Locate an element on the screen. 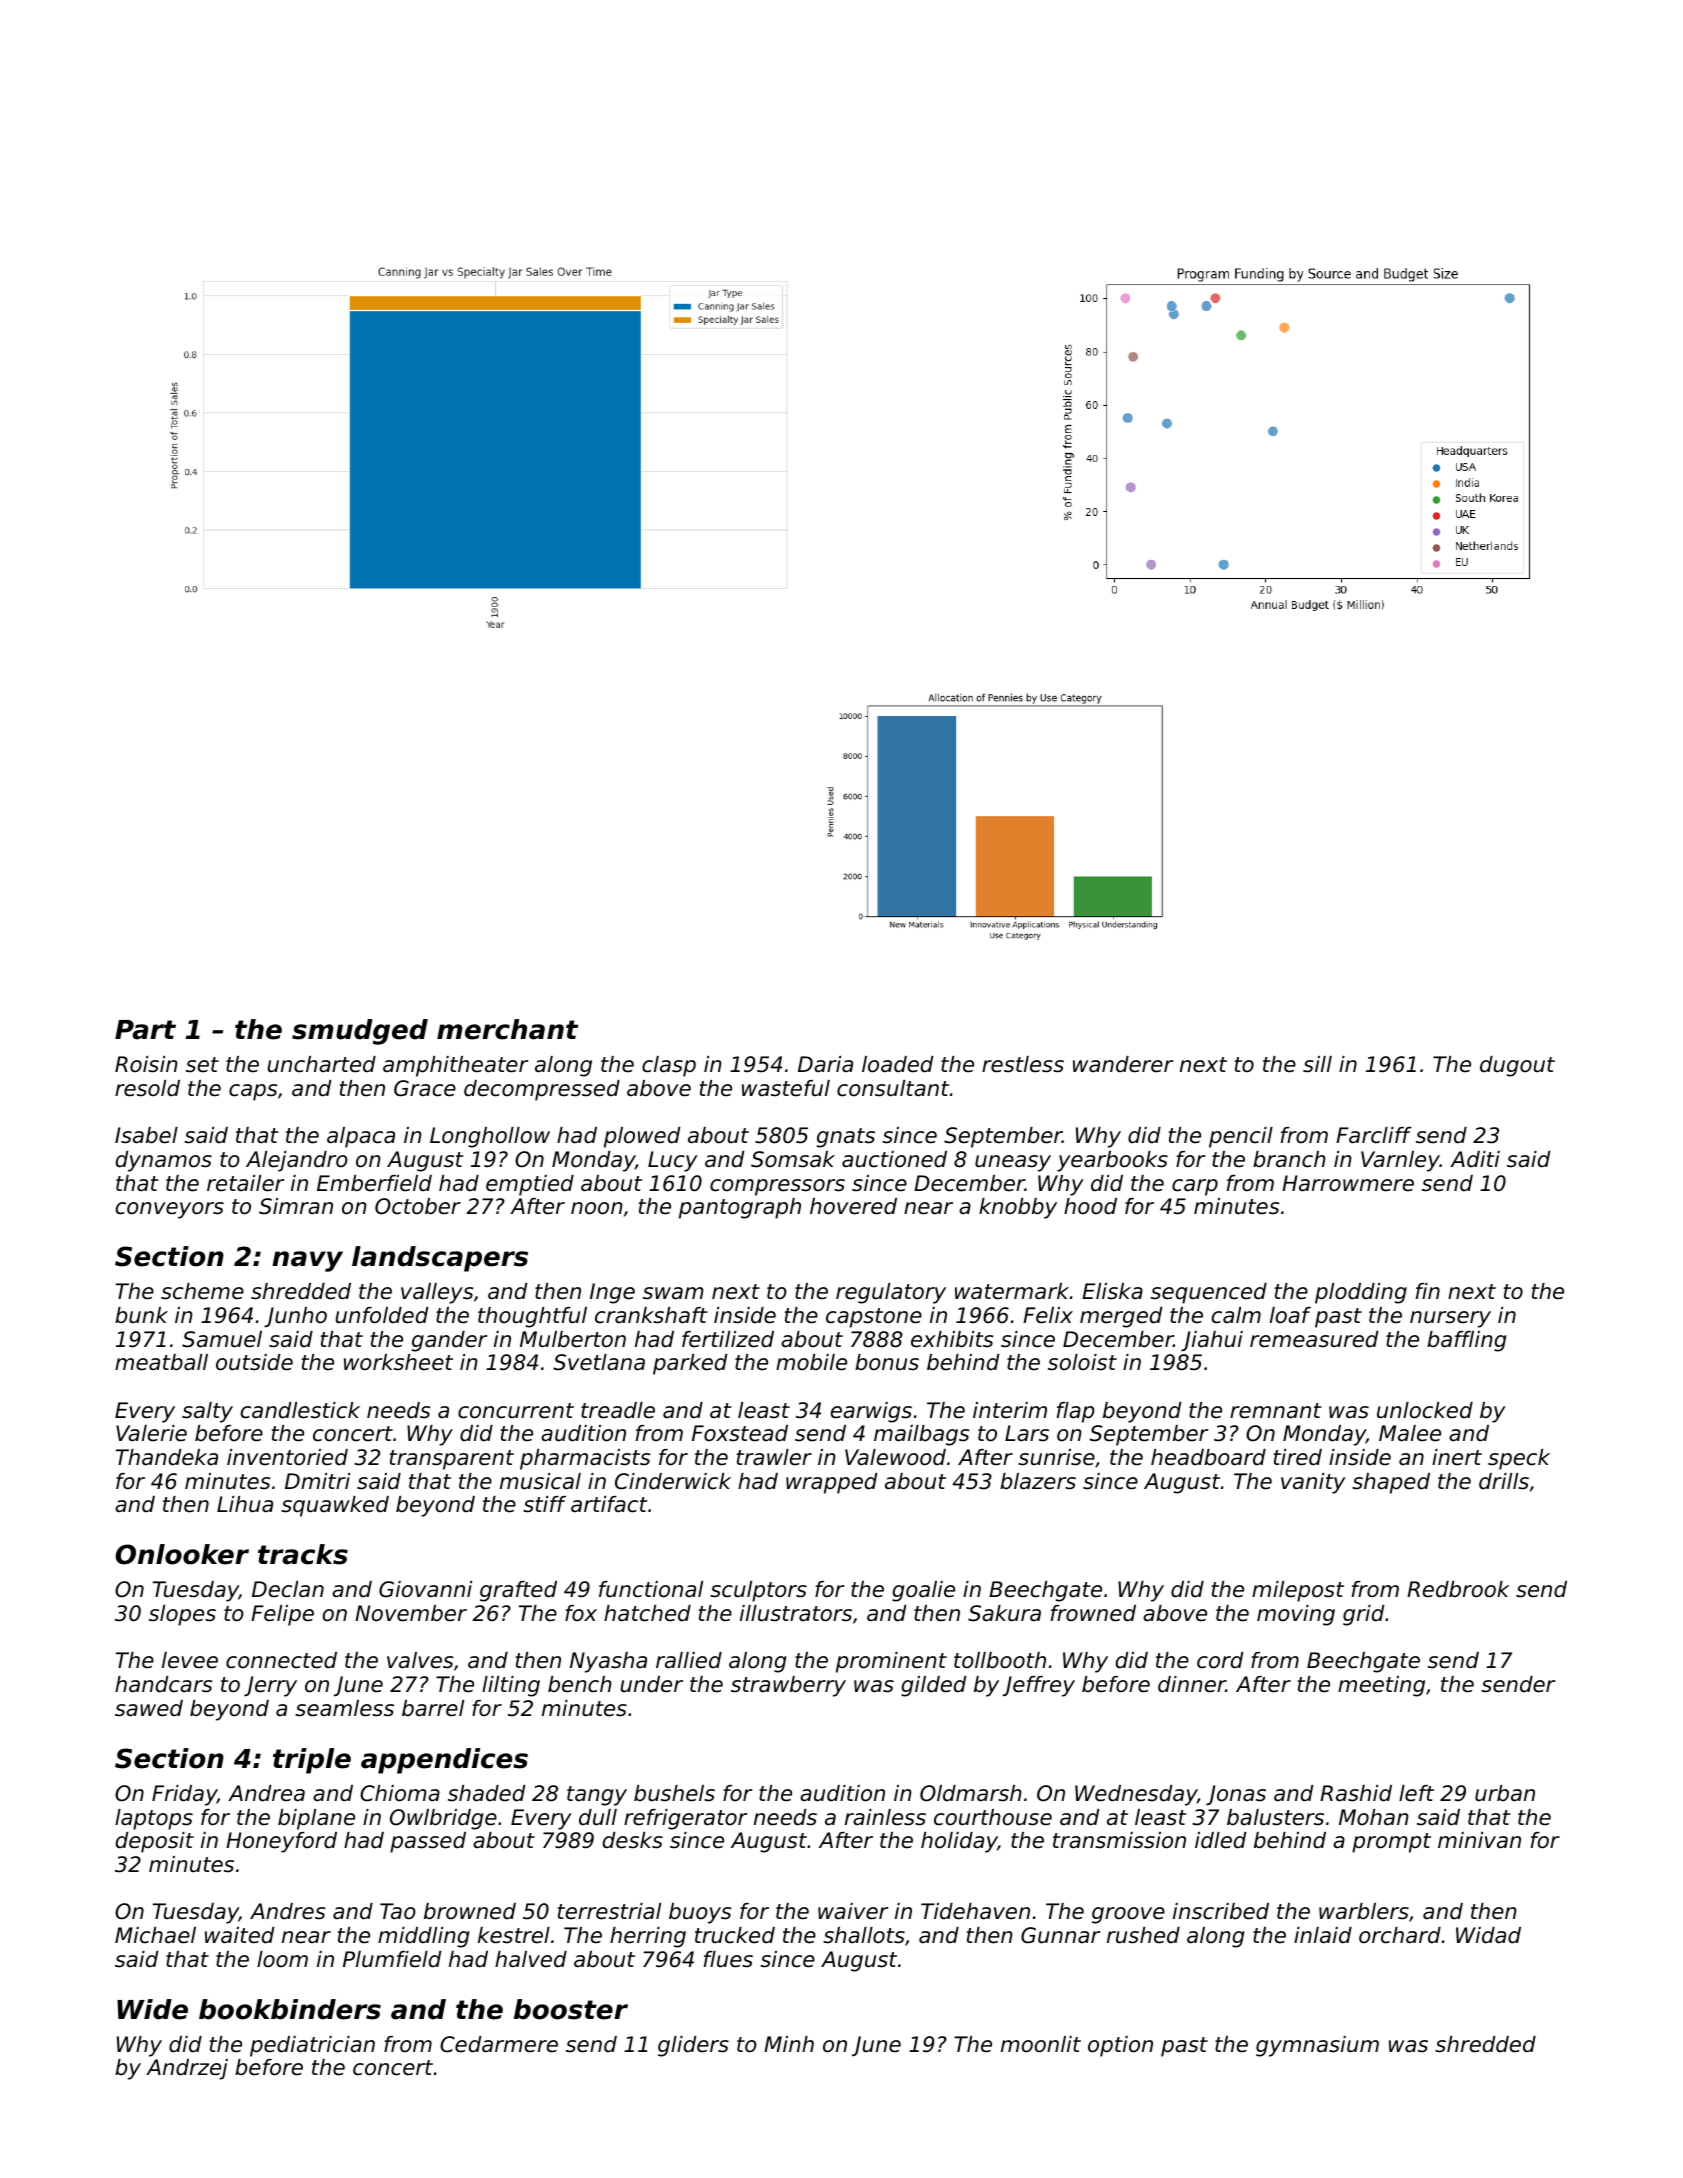 The image size is (1683, 2178). sequenced is located at coordinates (1209, 1293).
